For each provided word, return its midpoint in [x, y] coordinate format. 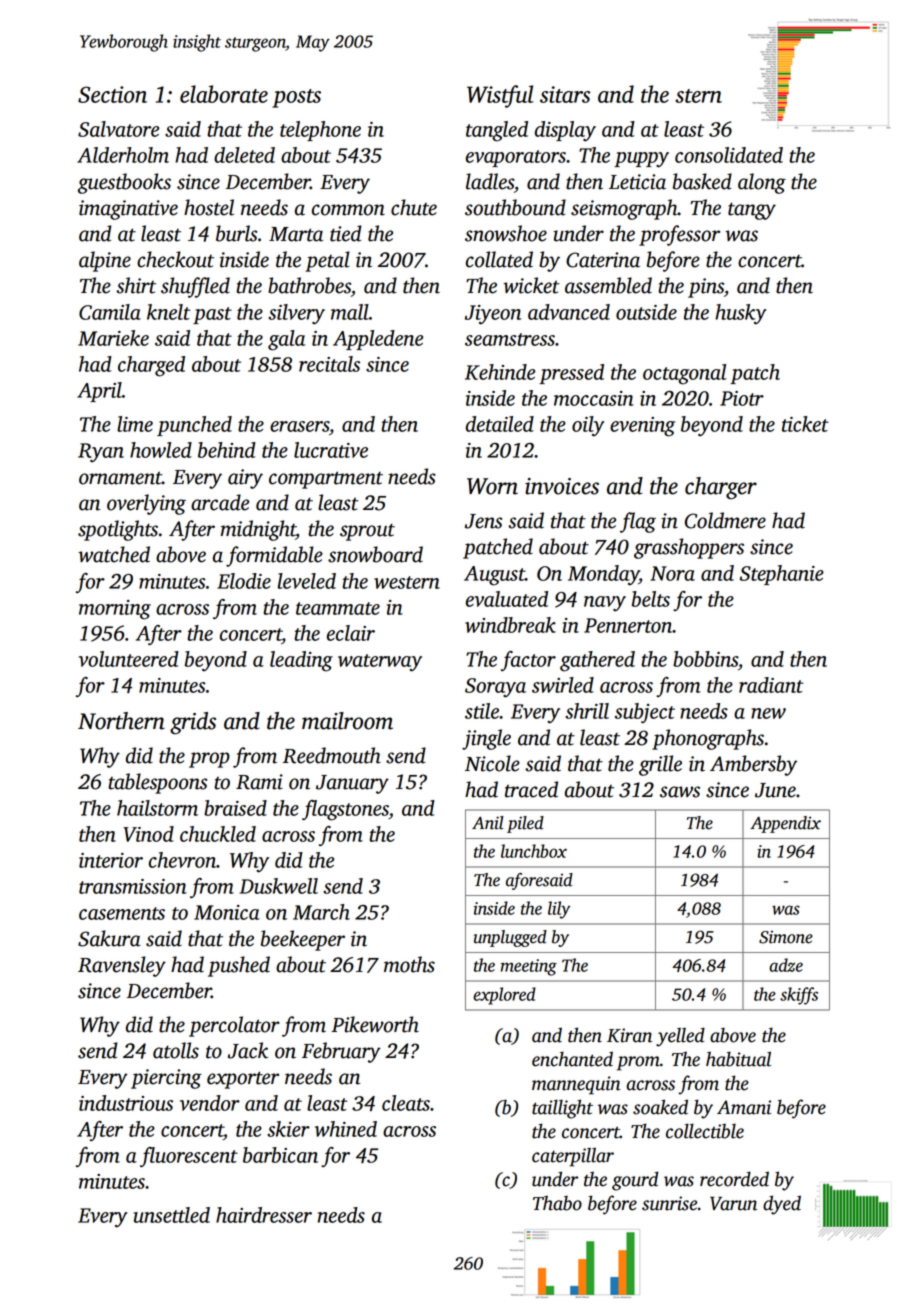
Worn [492, 486]
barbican [280, 1155]
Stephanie [782, 575]
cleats [406, 1103]
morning [115, 610]
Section [112, 94]
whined [346, 1129]
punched [194, 426]
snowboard [375, 554]
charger [721, 488]
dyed [782, 1205]
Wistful [500, 96]
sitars [565, 94]
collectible [705, 1131]
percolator [234, 1026]
